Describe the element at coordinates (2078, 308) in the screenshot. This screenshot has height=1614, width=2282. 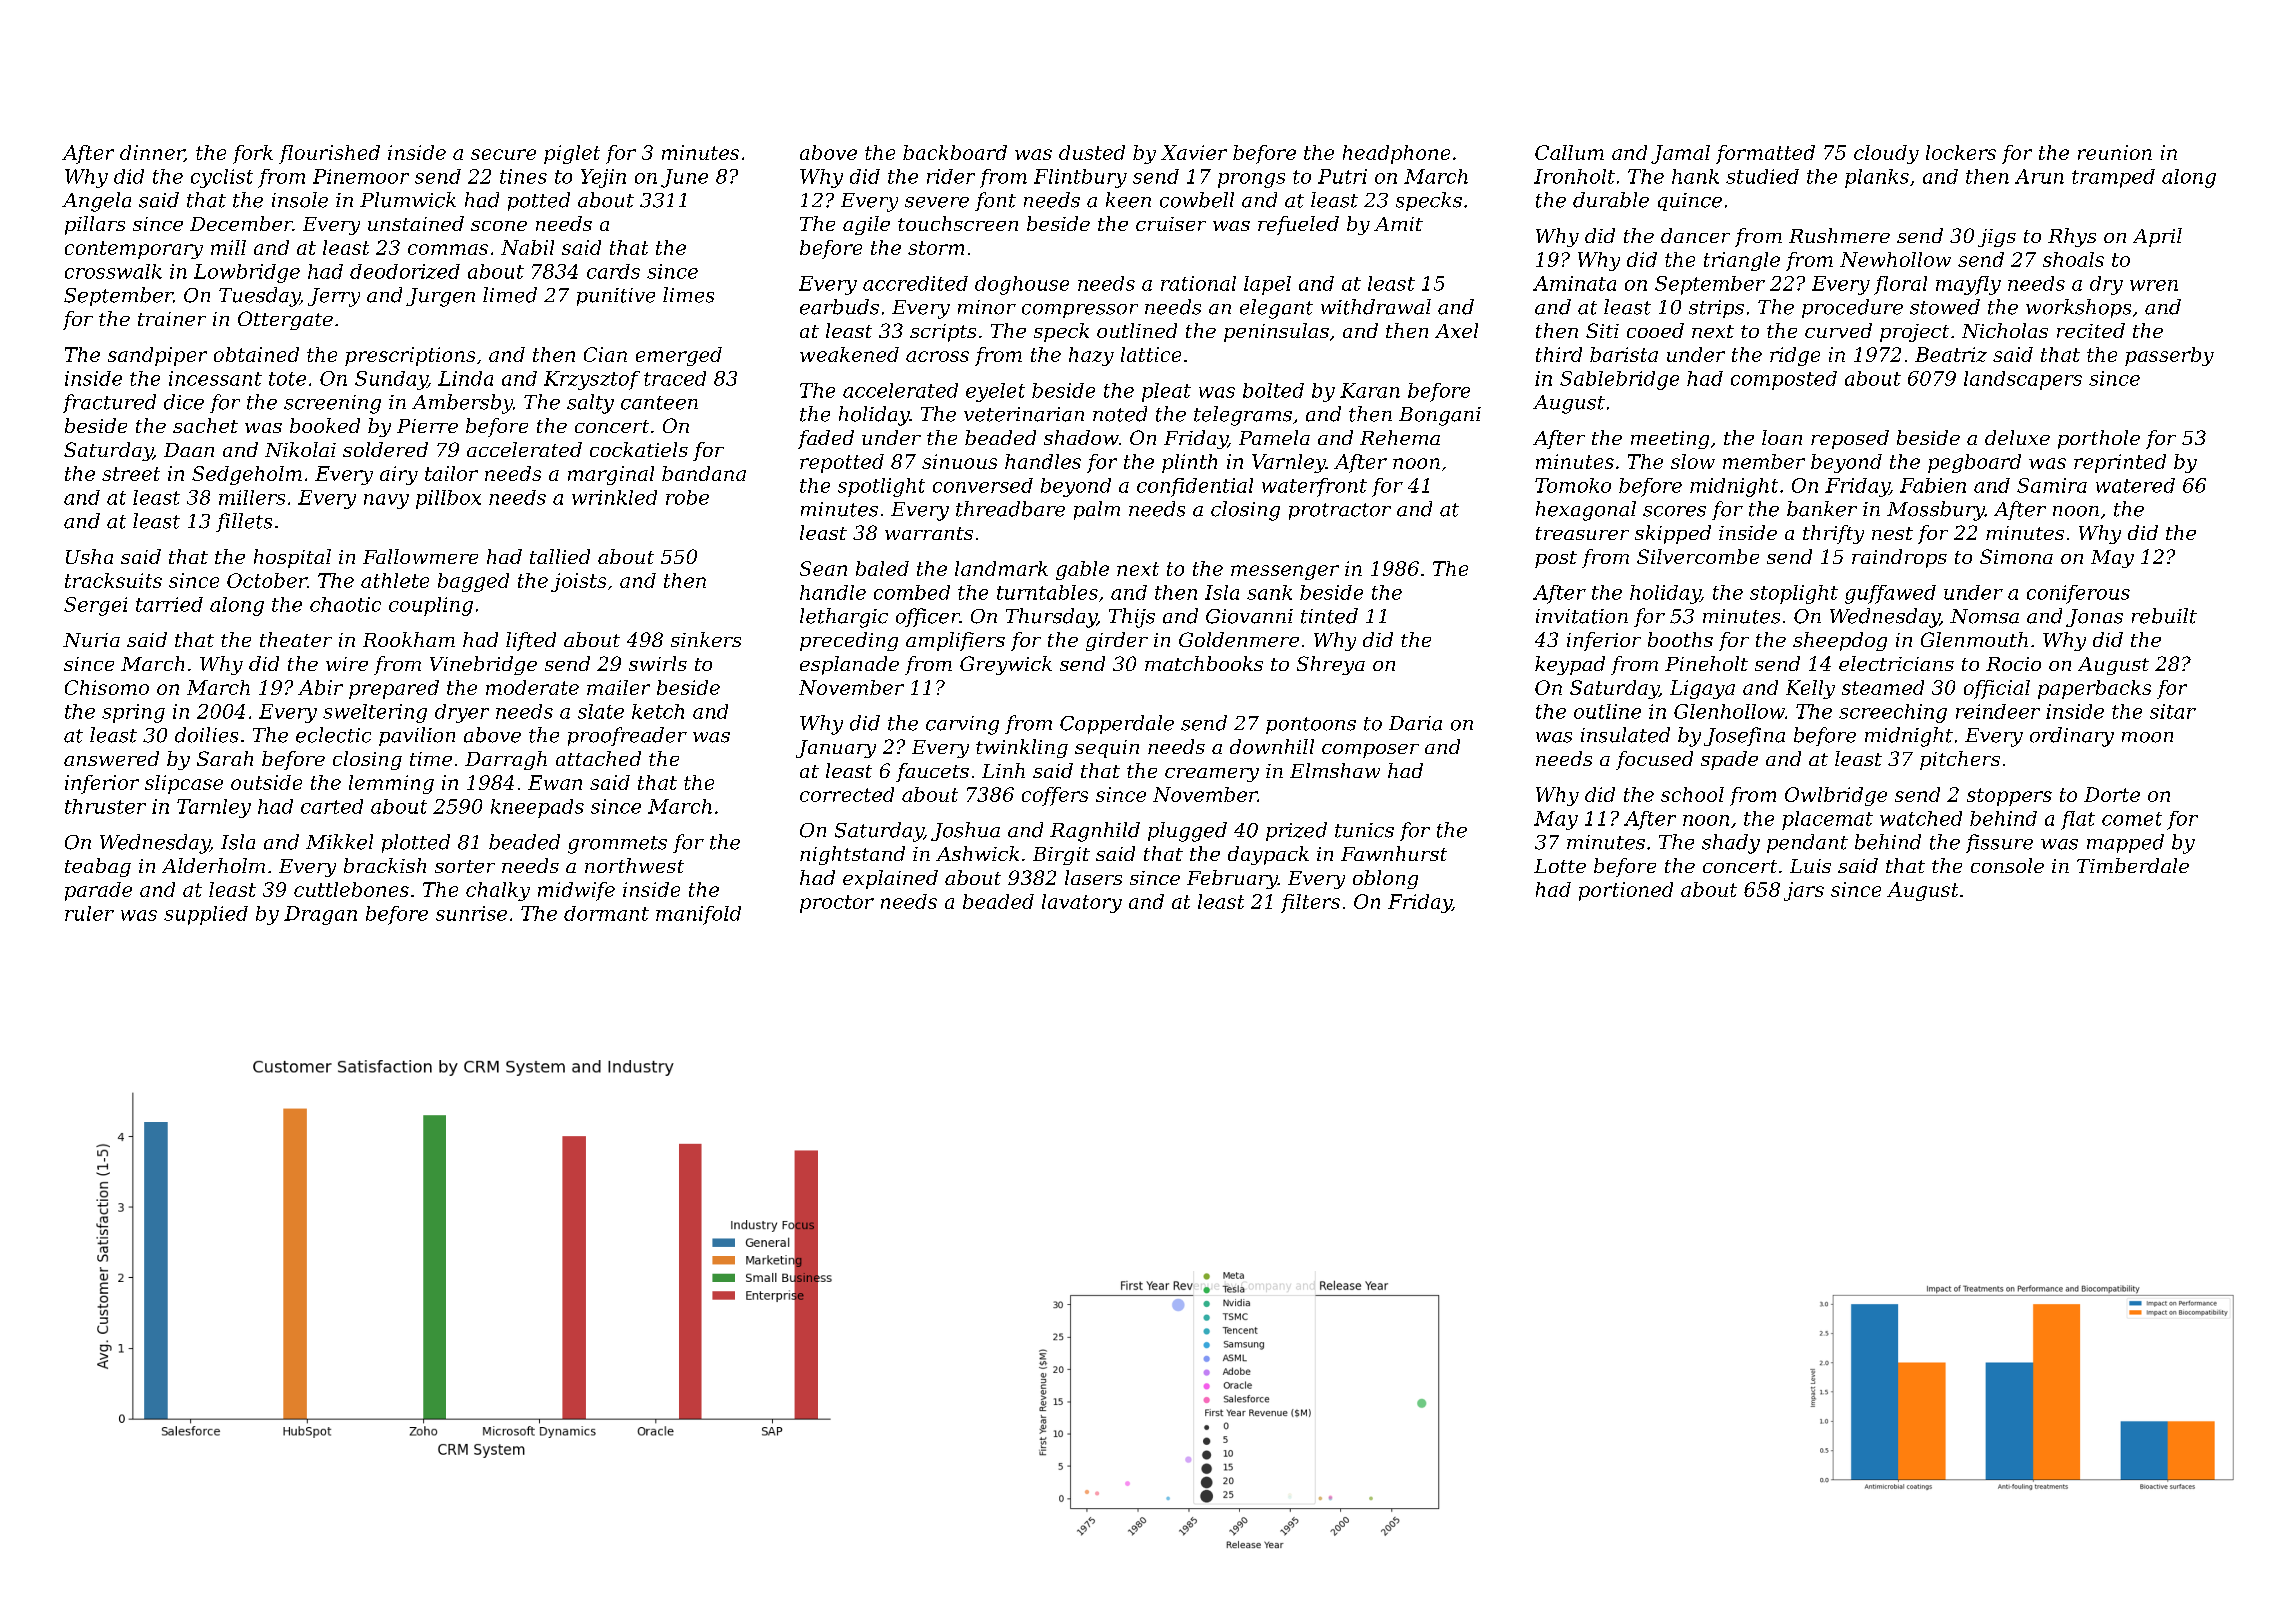
I see `workshops` at that location.
